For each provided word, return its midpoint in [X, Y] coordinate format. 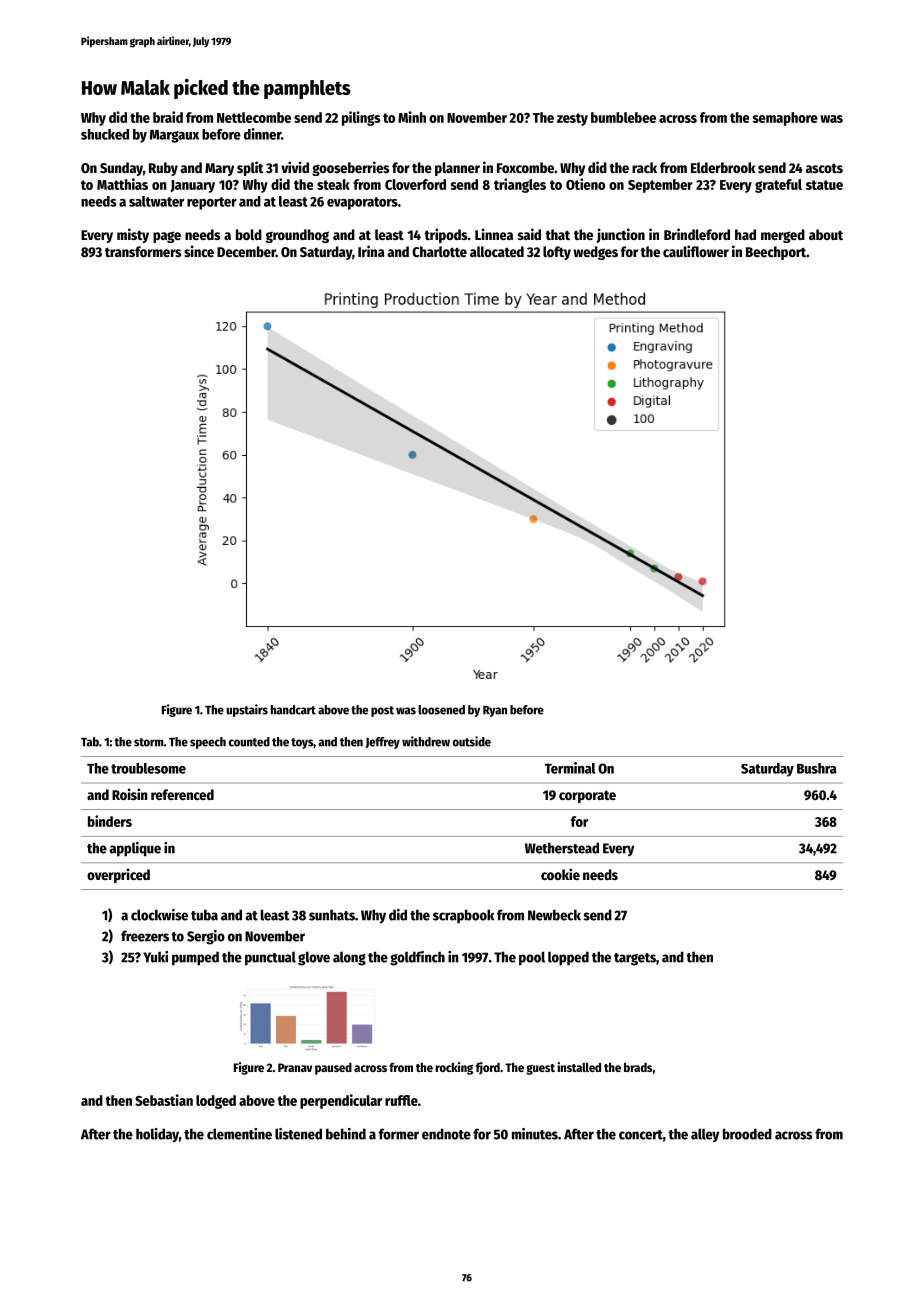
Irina [371, 251]
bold [249, 234]
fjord [488, 1068]
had [745, 234]
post [382, 711]
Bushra [817, 768]
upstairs [247, 710]
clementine [239, 1134]
